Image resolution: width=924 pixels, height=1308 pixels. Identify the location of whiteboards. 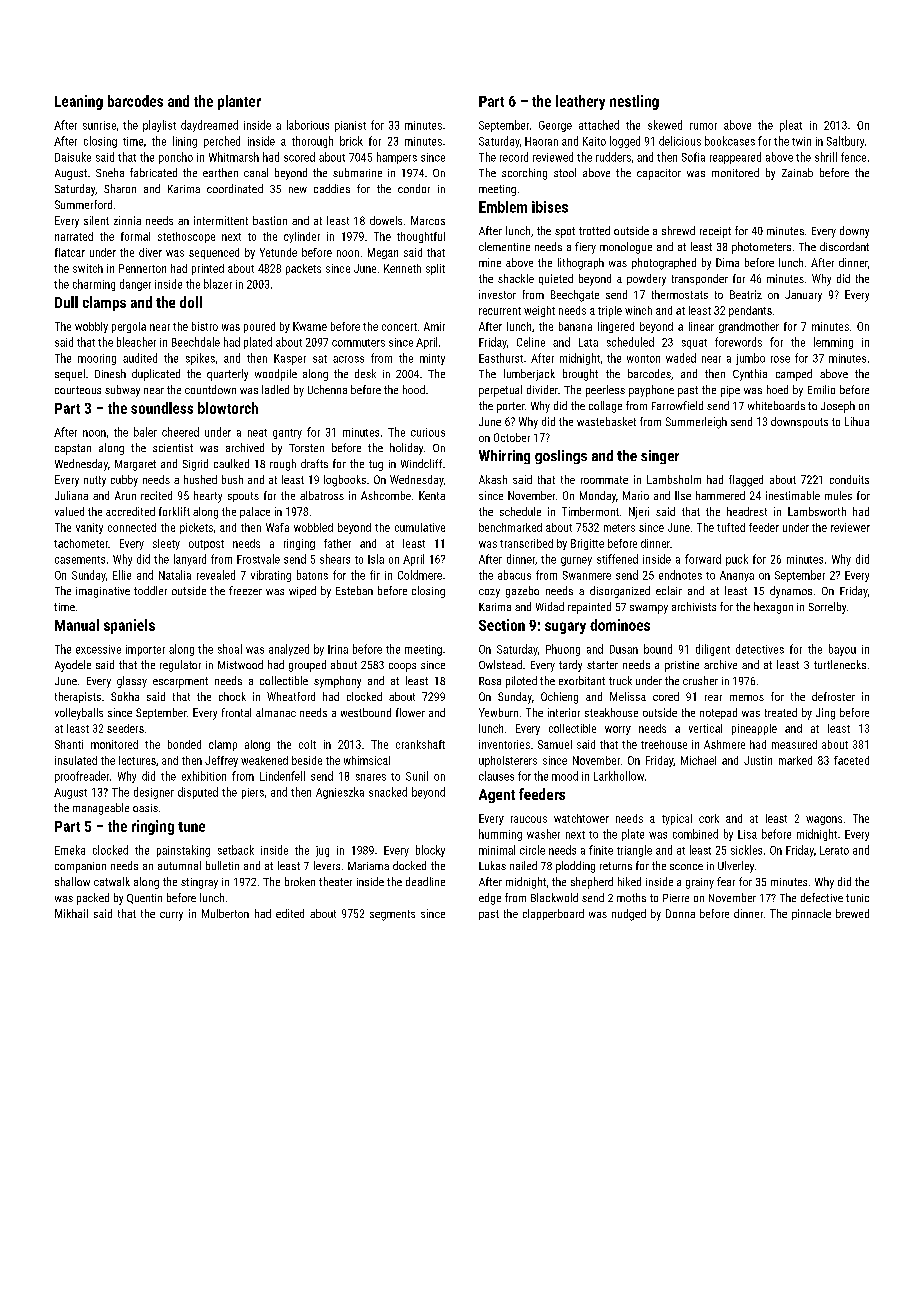
(776, 405).
